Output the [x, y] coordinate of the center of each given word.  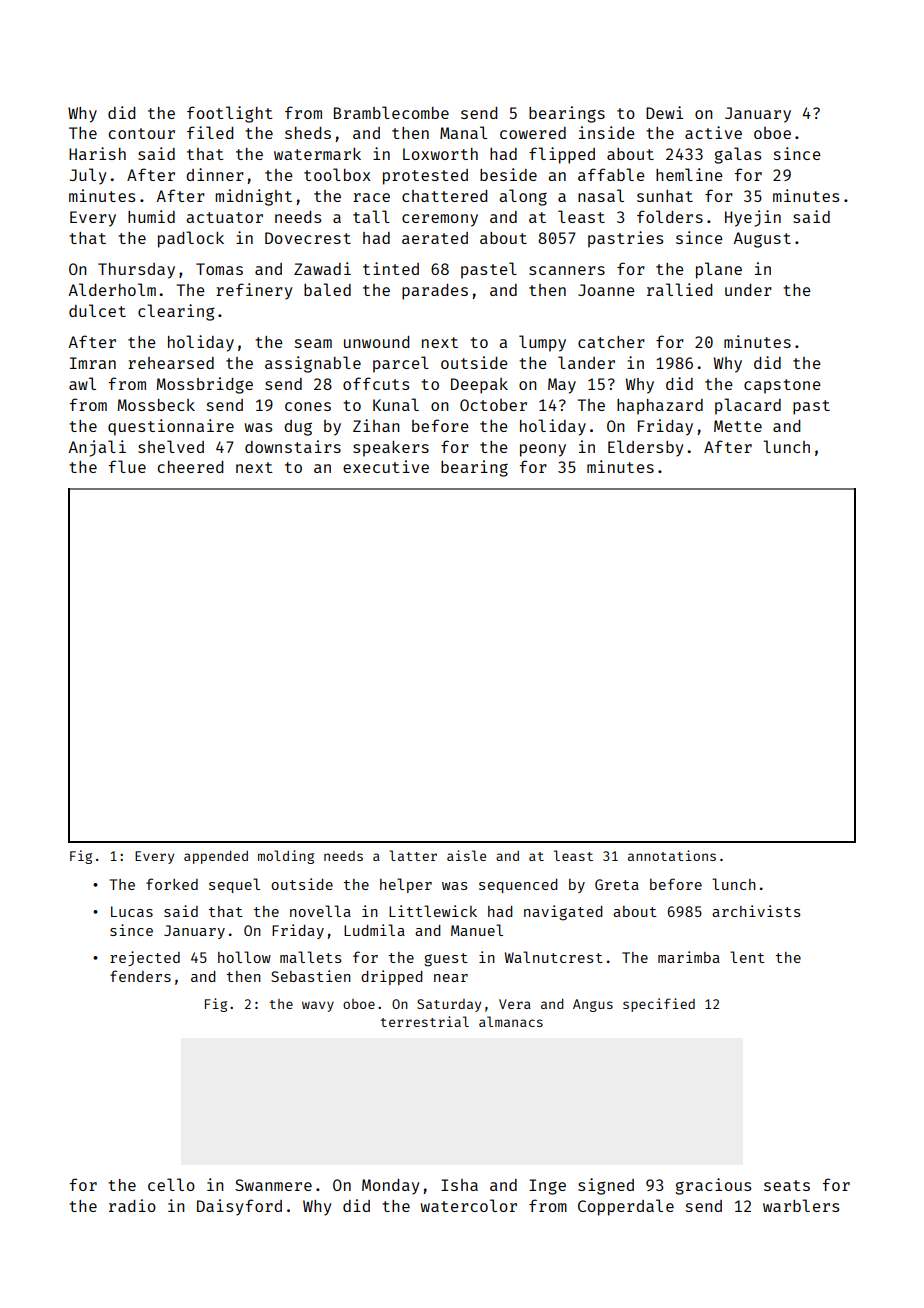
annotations [672, 855]
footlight [230, 114]
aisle [466, 855]
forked [172, 884]
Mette [738, 426]
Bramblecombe [391, 112]
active [713, 132]
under [748, 290]
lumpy [542, 343]
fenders [140, 976]
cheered [190, 467]
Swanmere [273, 1185]
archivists [756, 911]
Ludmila [374, 930]
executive [386, 466]
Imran [93, 363]
